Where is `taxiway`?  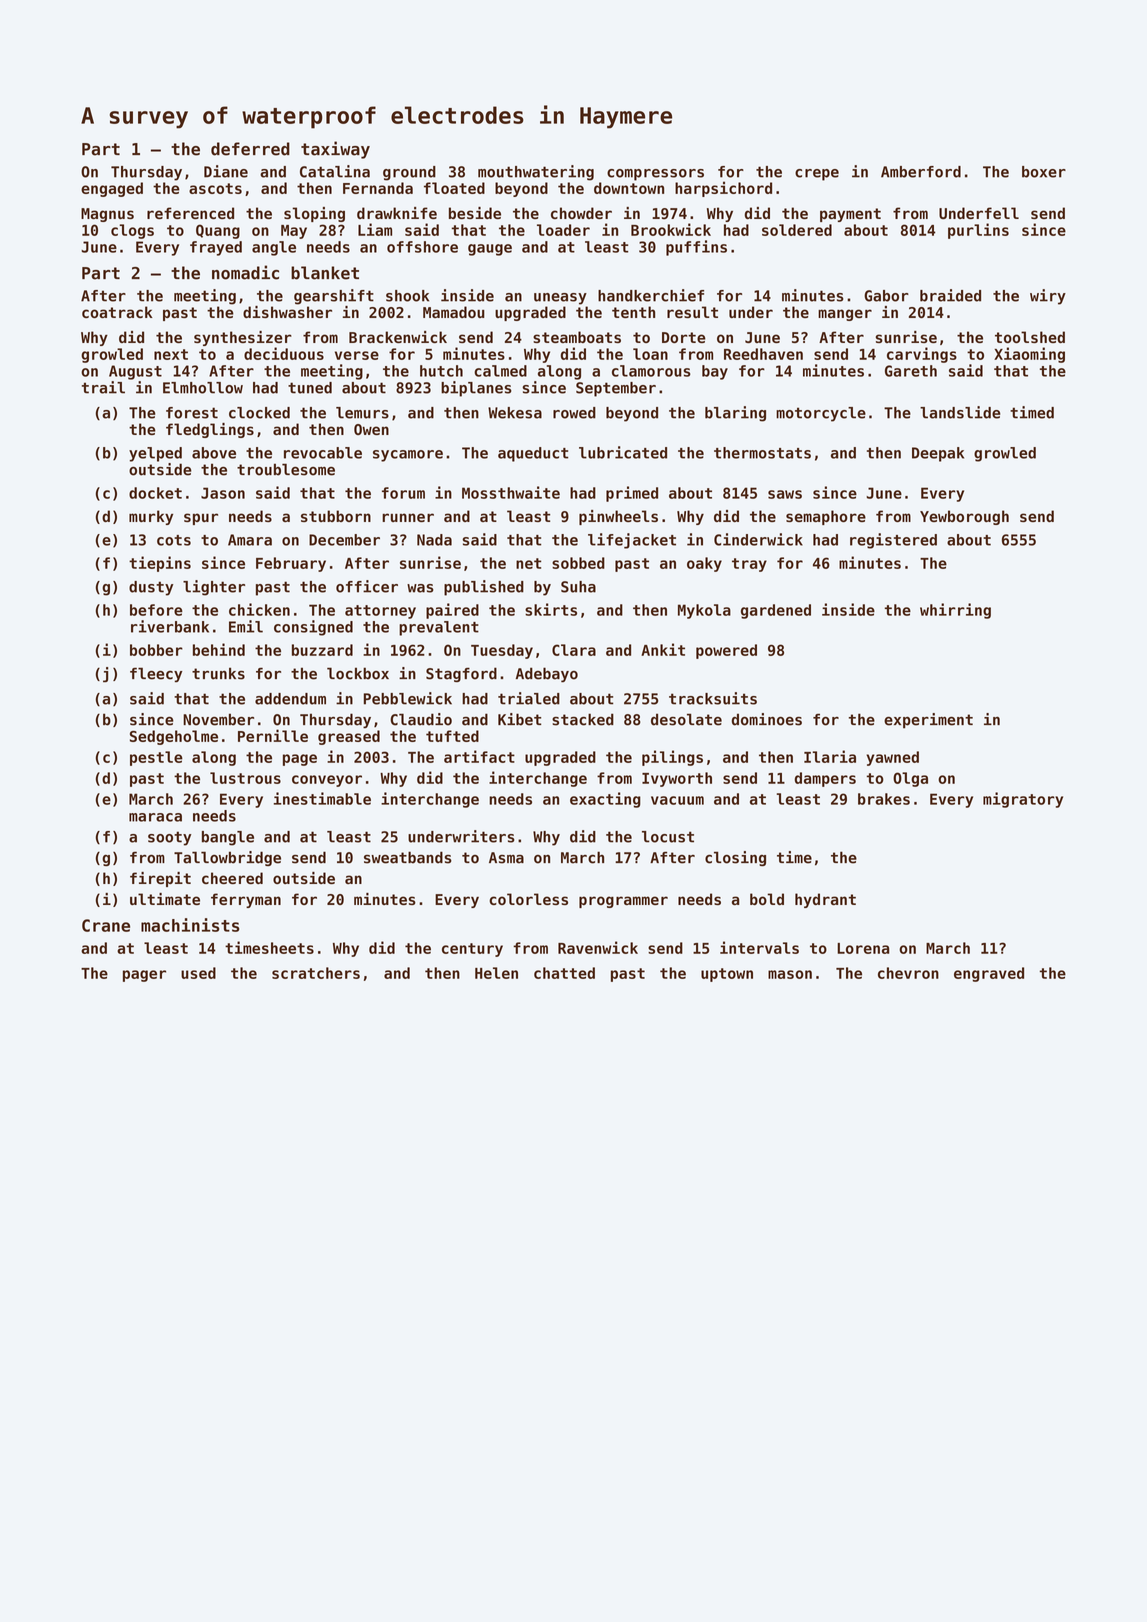
taxiway is located at coordinates (335, 150).
